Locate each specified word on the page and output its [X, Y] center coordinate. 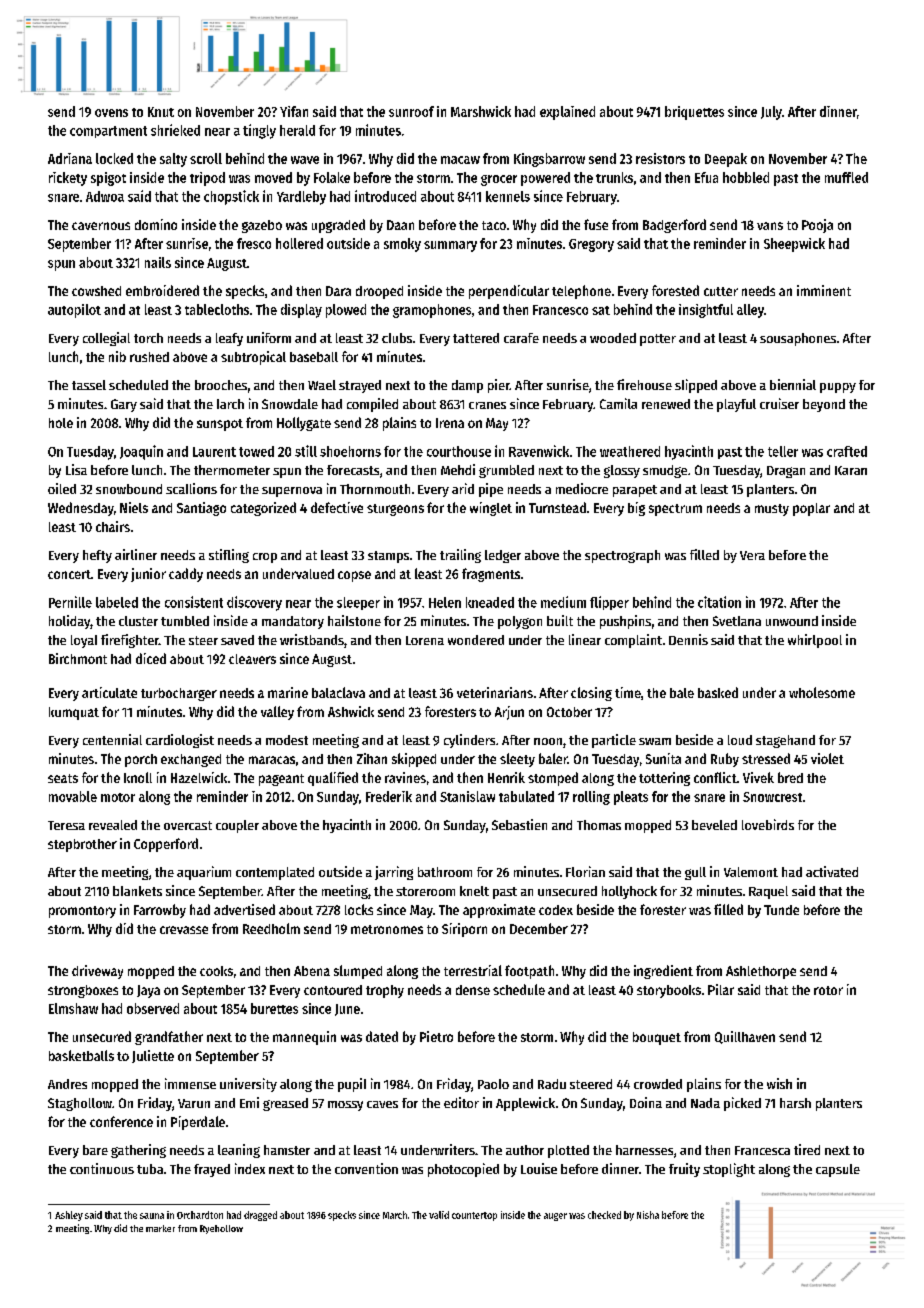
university [248, 1085]
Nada [705, 1103]
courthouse [459, 451]
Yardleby [301, 198]
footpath [529, 972]
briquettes [694, 113]
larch [230, 404]
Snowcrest [772, 797]
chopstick [231, 197]
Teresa [66, 825]
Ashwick [351, 711]
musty [772, 510]
